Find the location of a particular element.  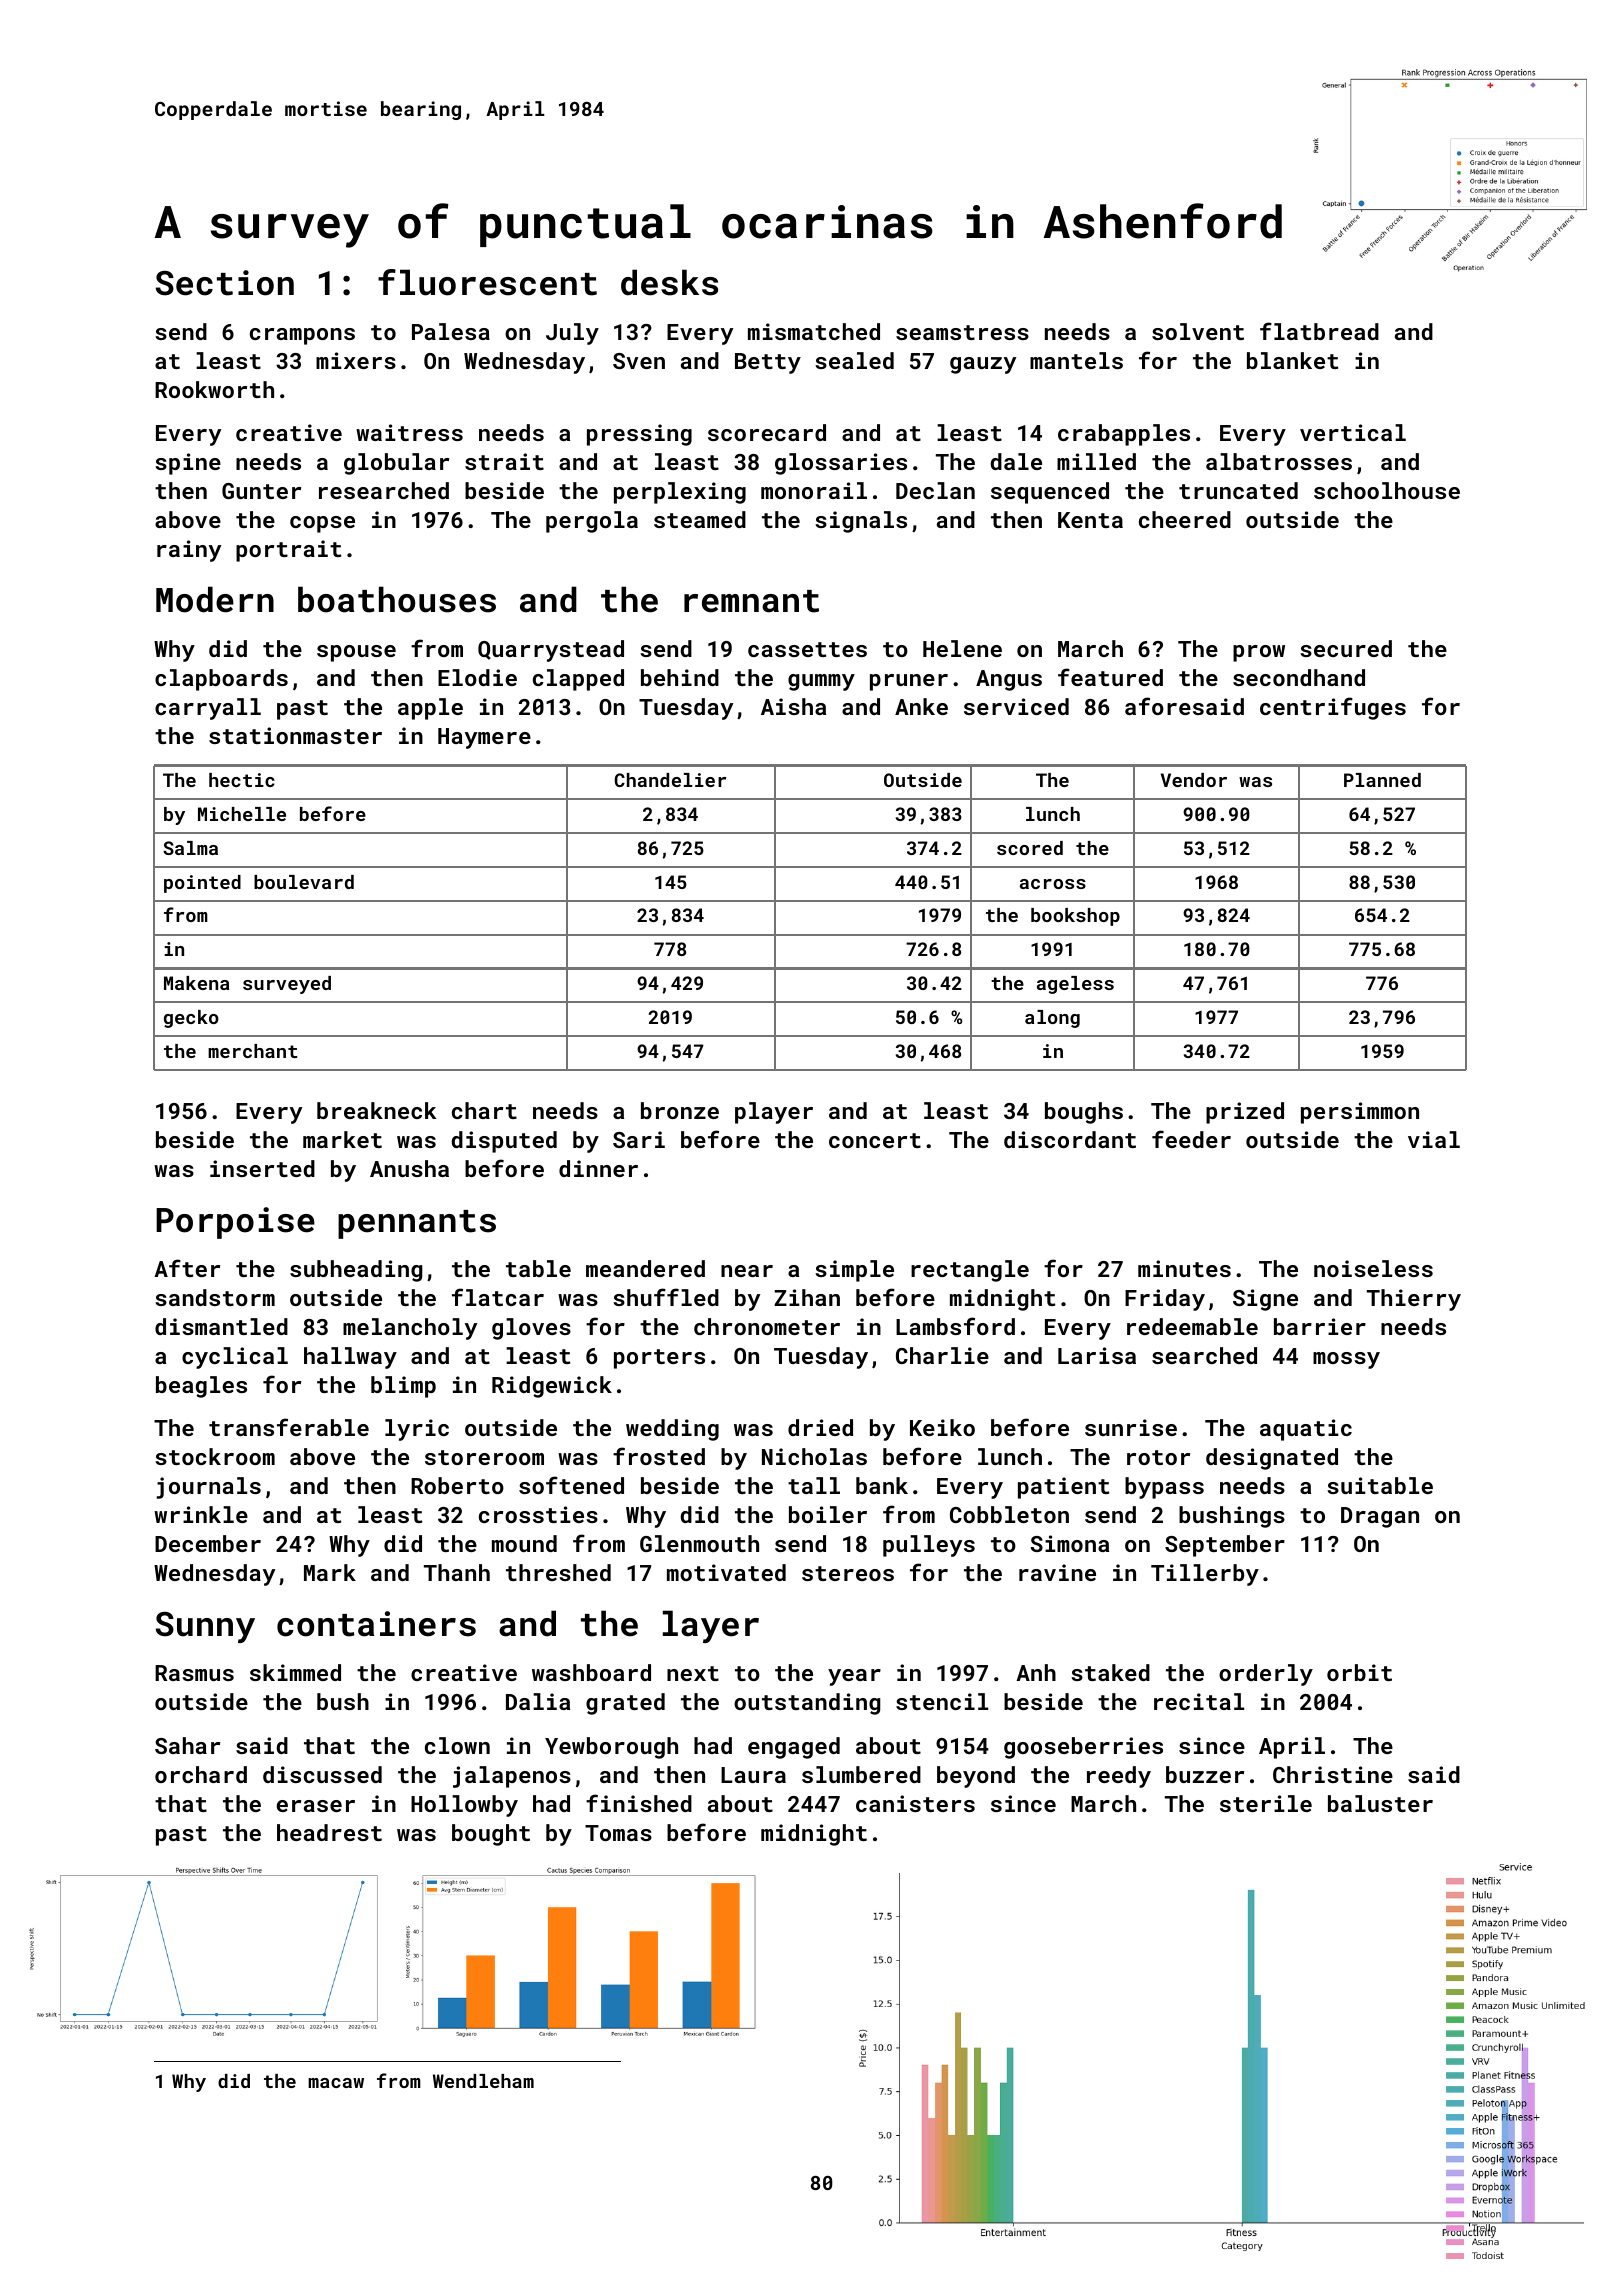

rotor is located at coordinates (1158, 1457).
